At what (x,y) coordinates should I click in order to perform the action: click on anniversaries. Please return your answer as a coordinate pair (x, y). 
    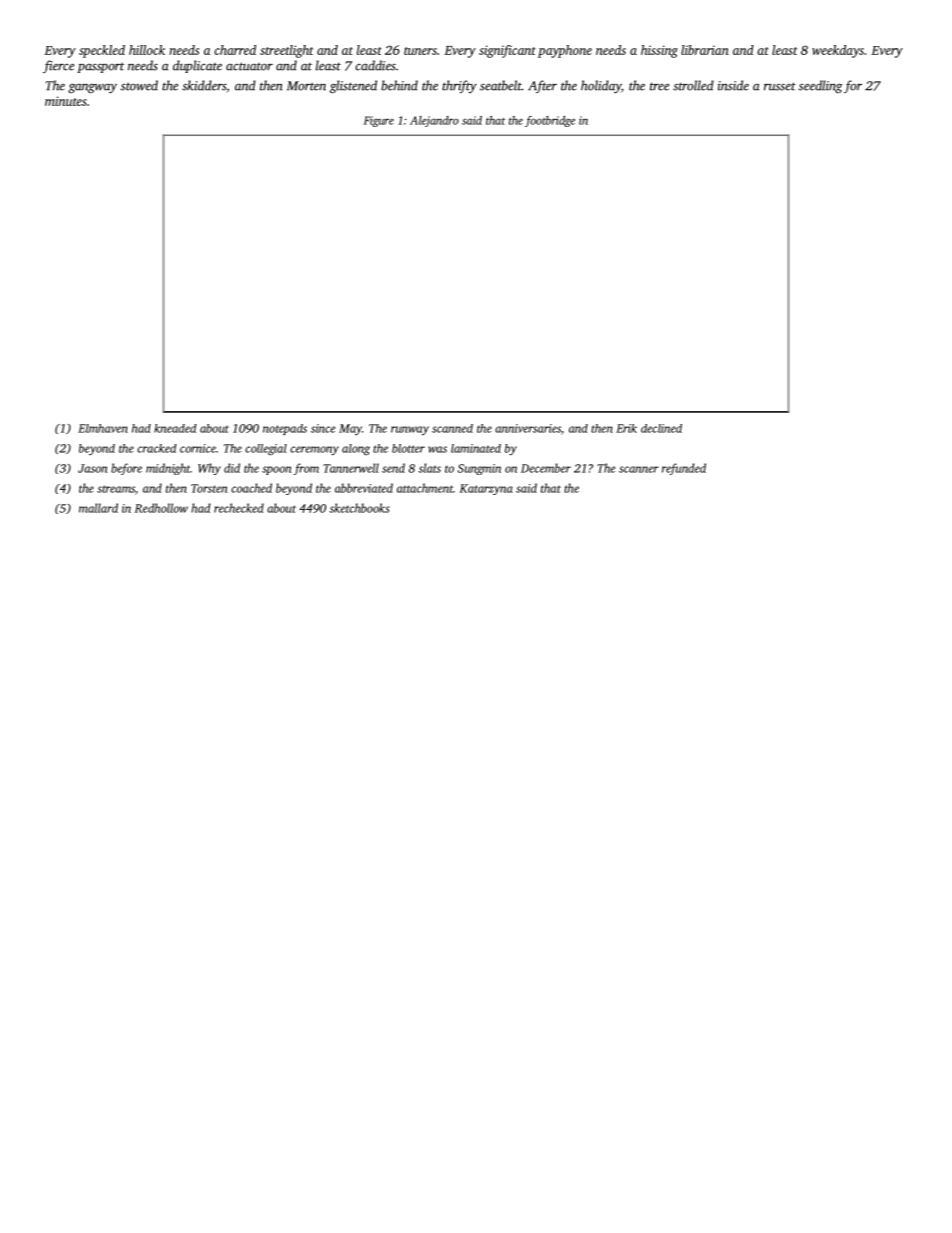
    Looking at the image, I should click on (528, 428).
